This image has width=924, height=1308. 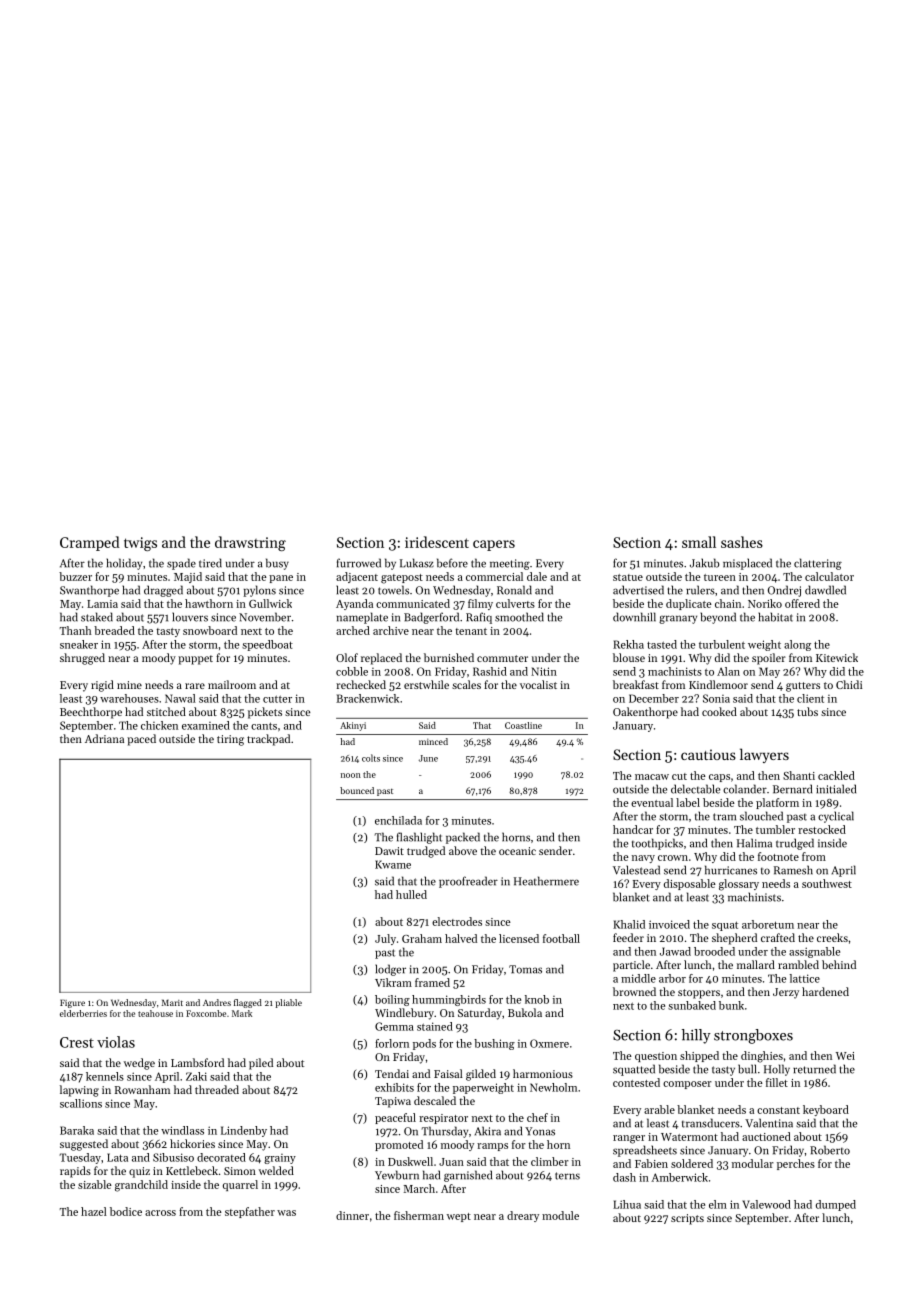 I want to click on tasted, so click(x=662, y=644).
